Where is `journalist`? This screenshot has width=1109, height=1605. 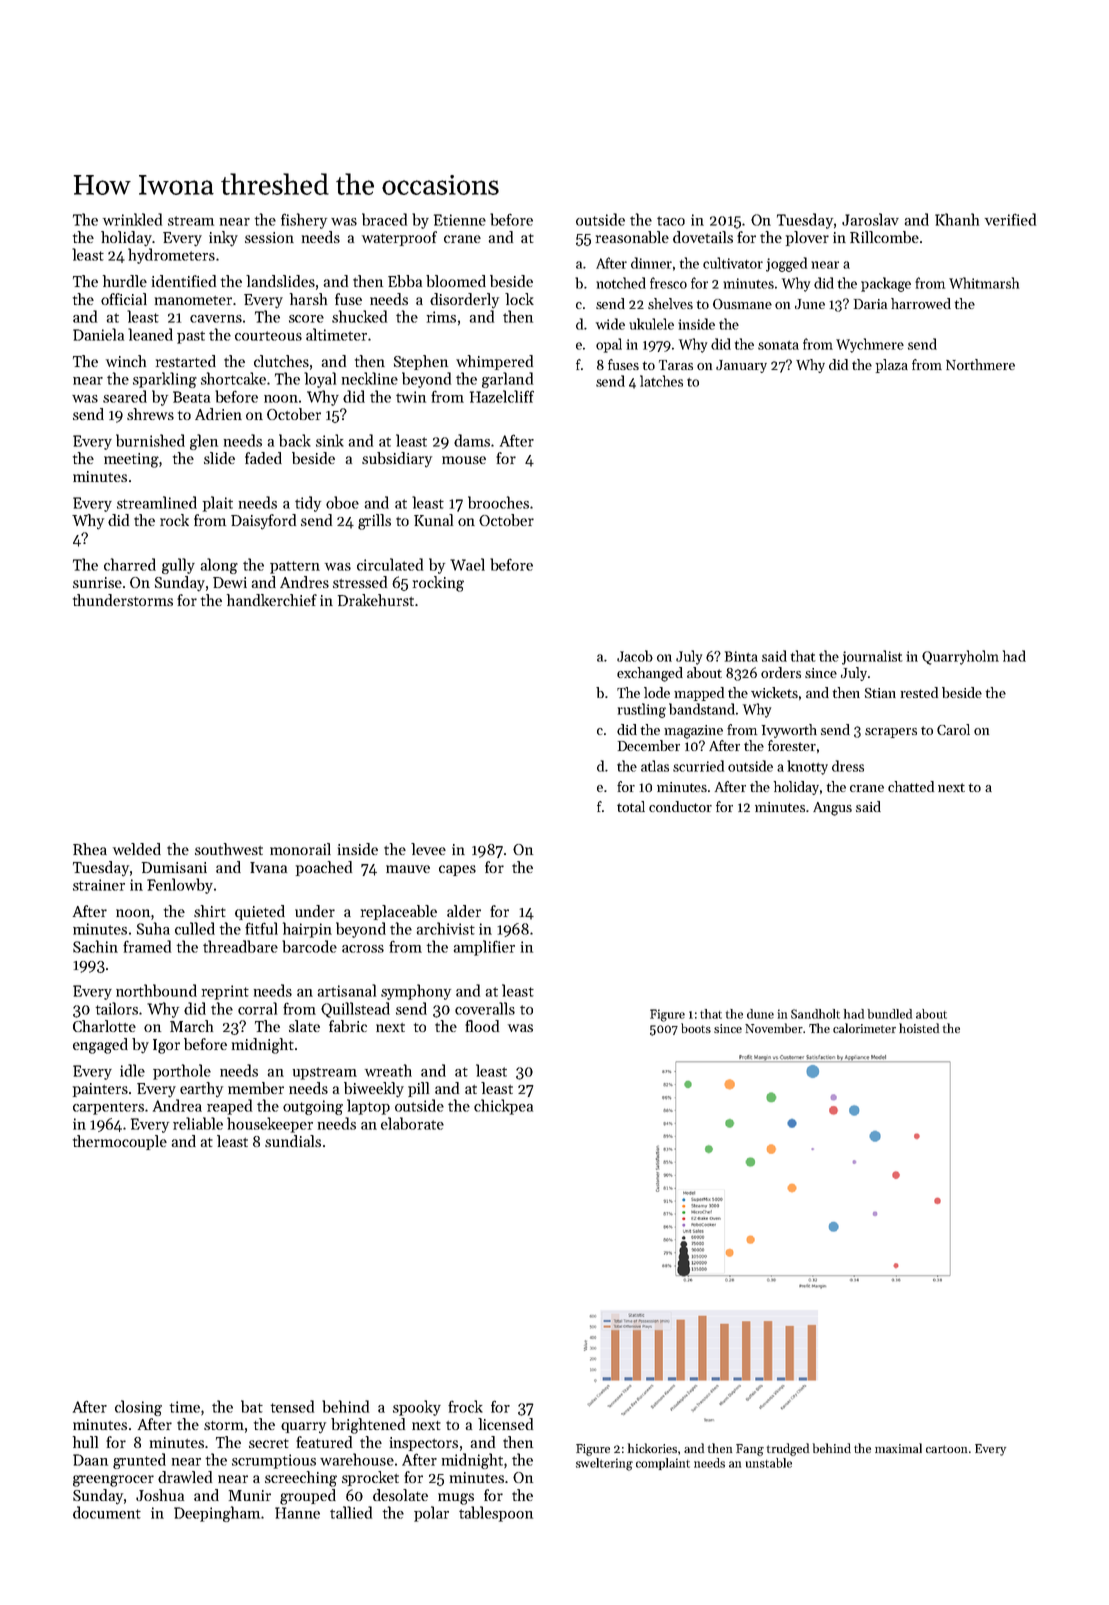 journalist is located at coordinates (872, 657).
